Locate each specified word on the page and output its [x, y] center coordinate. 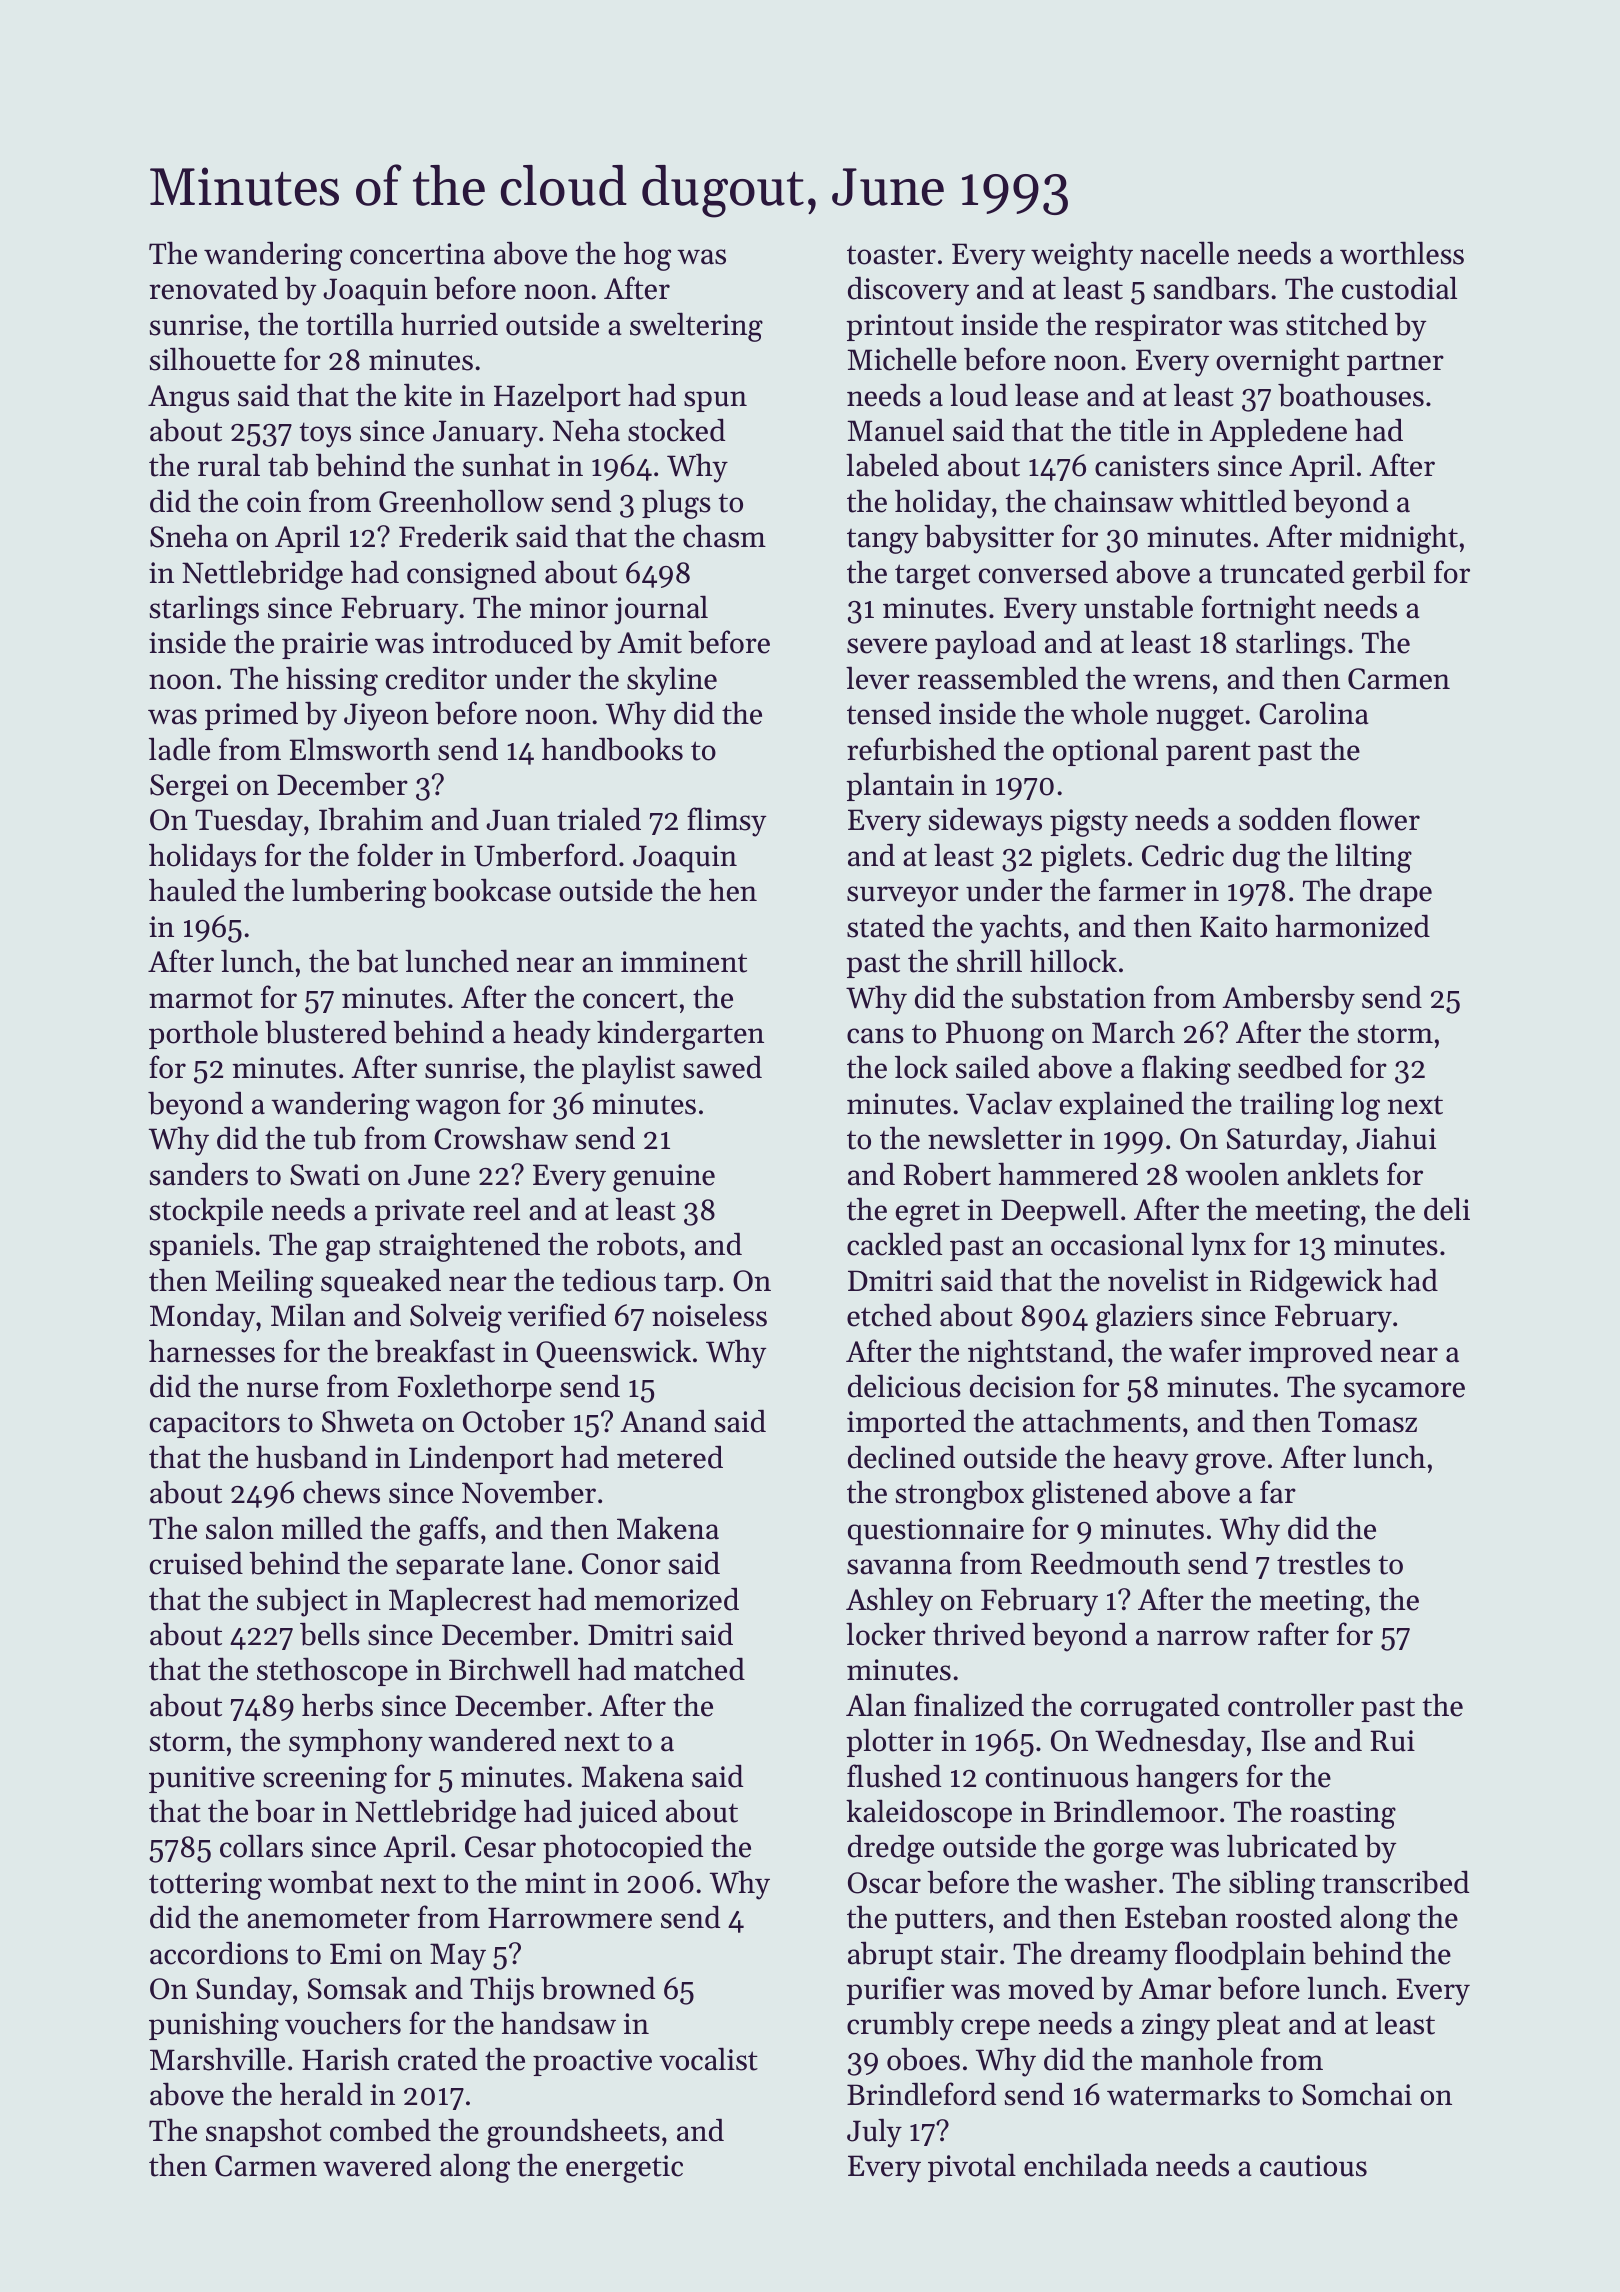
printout [900, 327]
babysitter [989, 539]
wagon [458, 1110]
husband [311, 1457]
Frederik [453, 536]
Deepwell [1059, 1211]
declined [901, 1457]
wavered [377, 2165]
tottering [205, 1886]
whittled [1233, 501]
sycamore [1404, 1393]
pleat [1248, 2025]
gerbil [1388, 575]
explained [1122, 1105]
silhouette [213, 359]
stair [969, 1954]
